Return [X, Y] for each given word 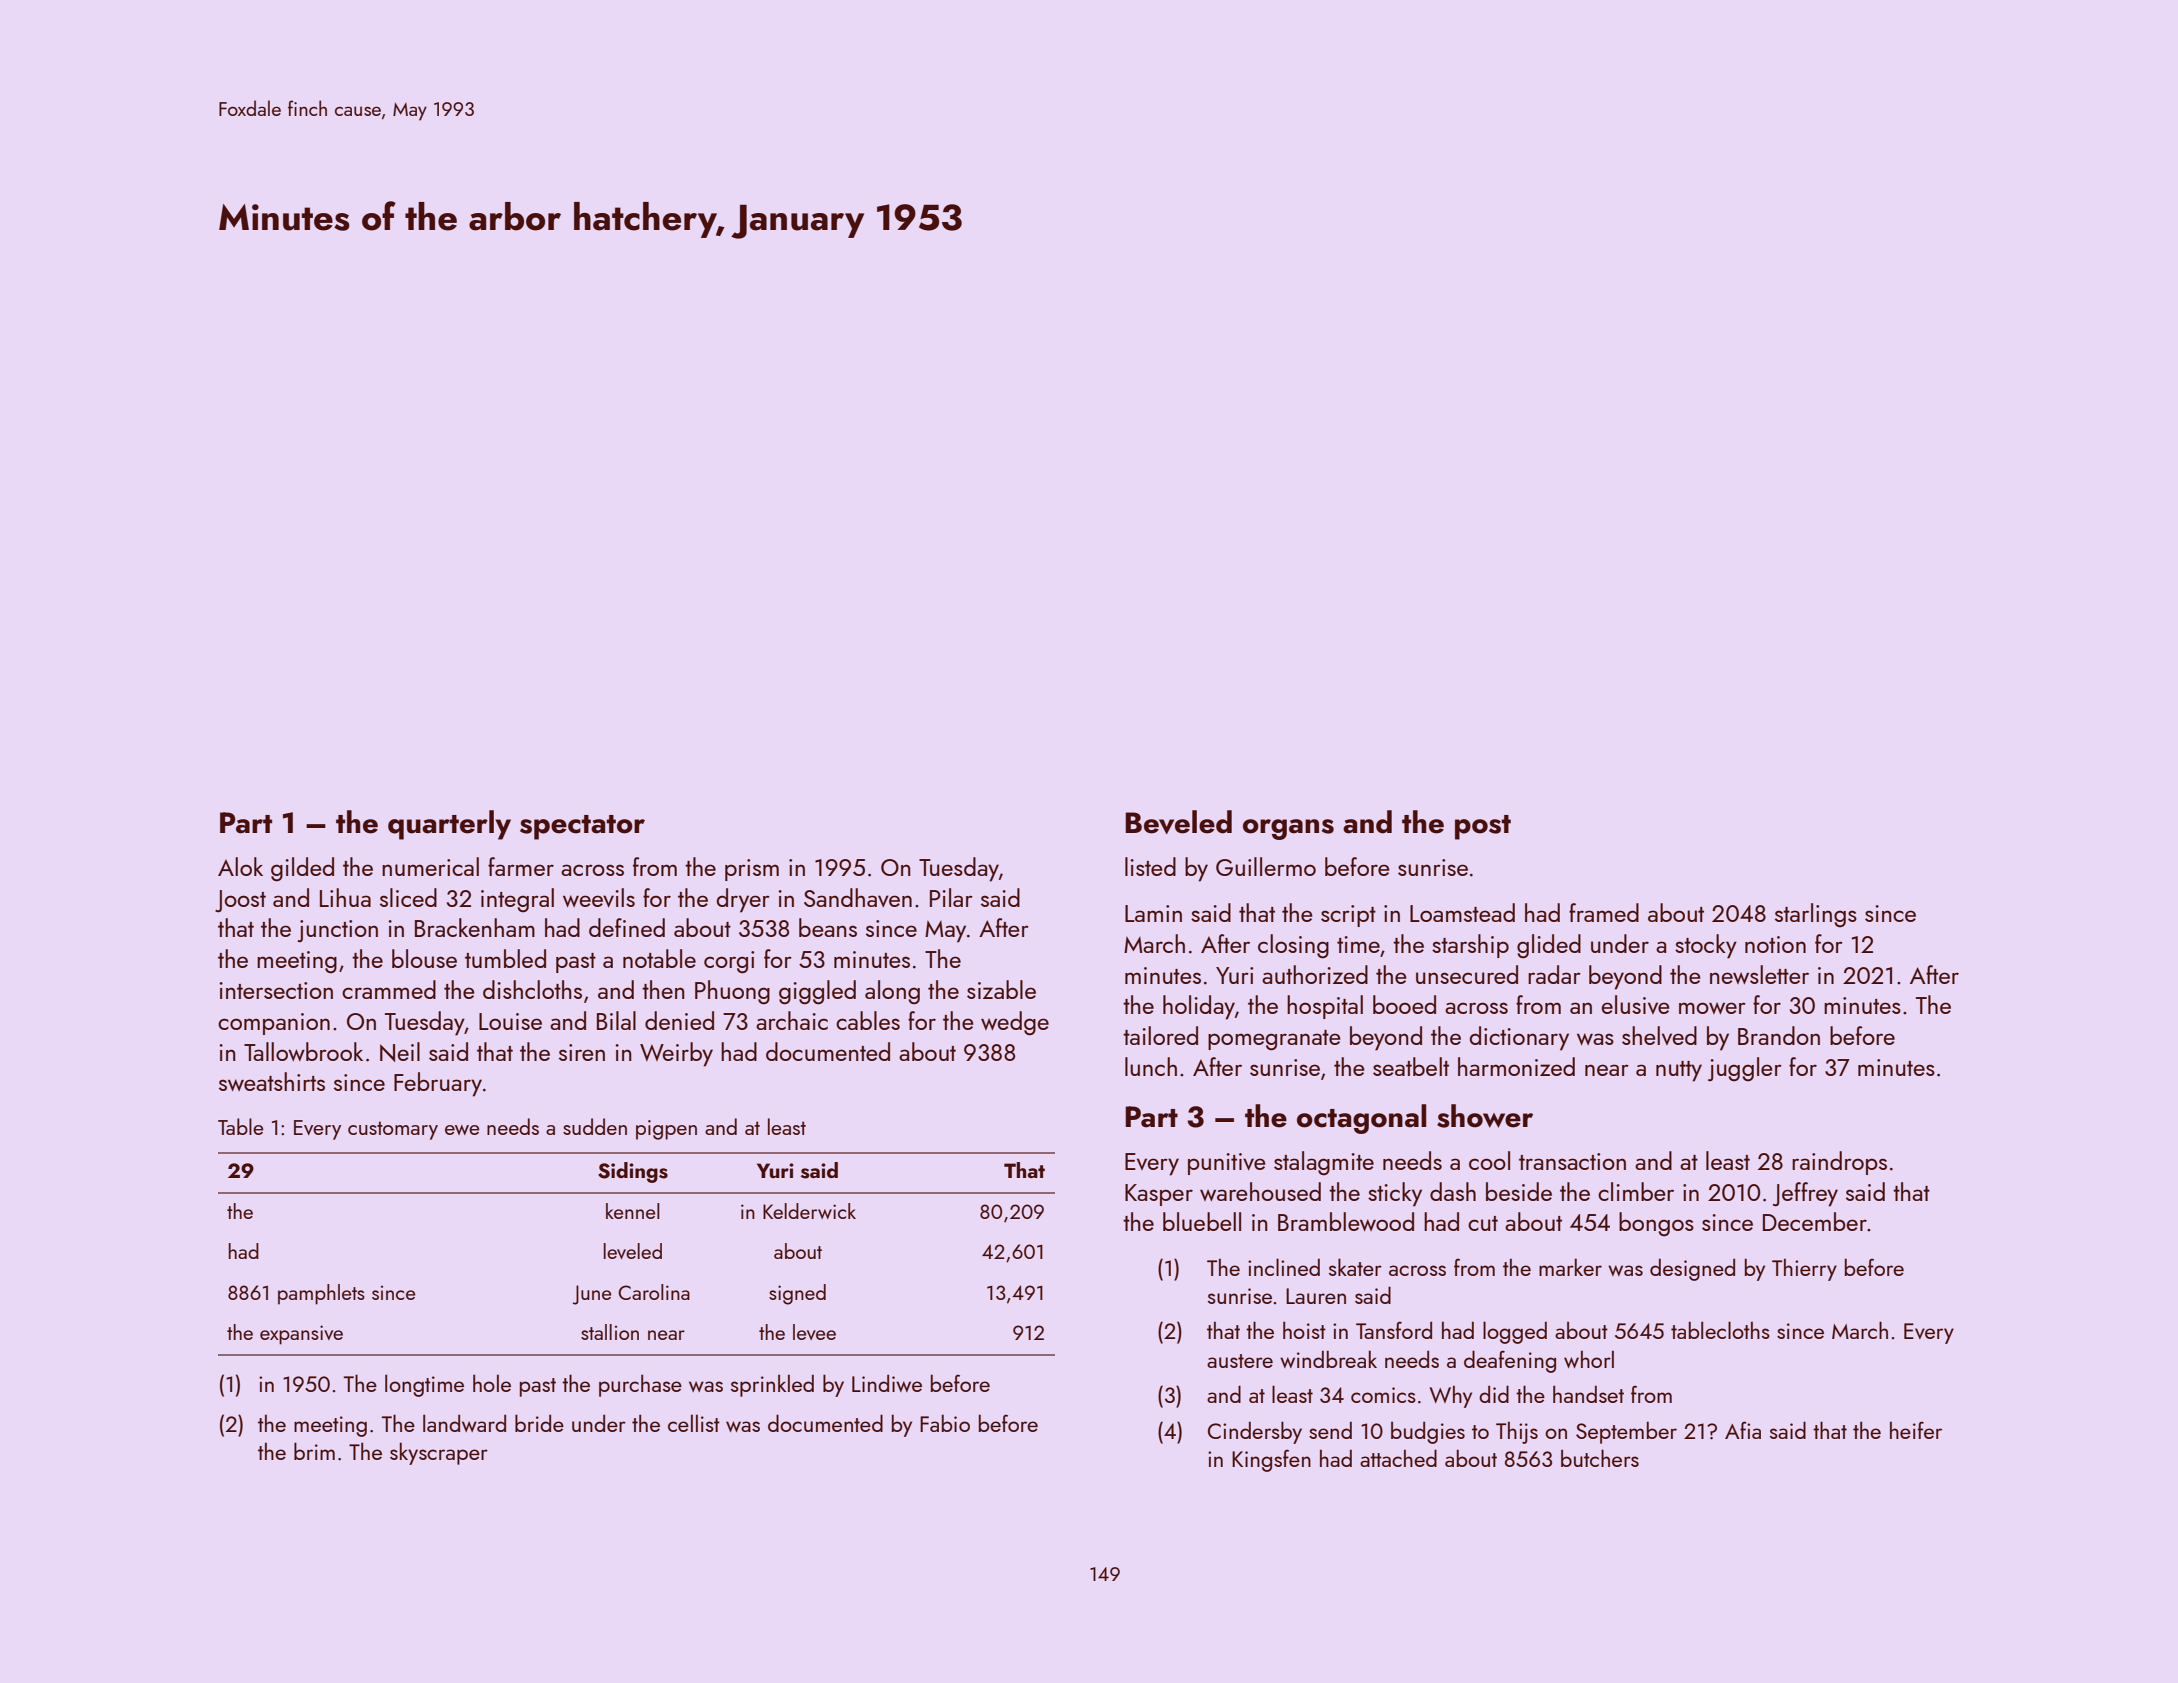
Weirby [676, 1054]
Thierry [1804, 1270]
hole [492, 1383]
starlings [1816, 915]
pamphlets [321, 1294]
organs [1288, 829]
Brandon [1779, 1035]
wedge [1015, 1023]
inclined [1284, 1267]
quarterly [449, 825]
